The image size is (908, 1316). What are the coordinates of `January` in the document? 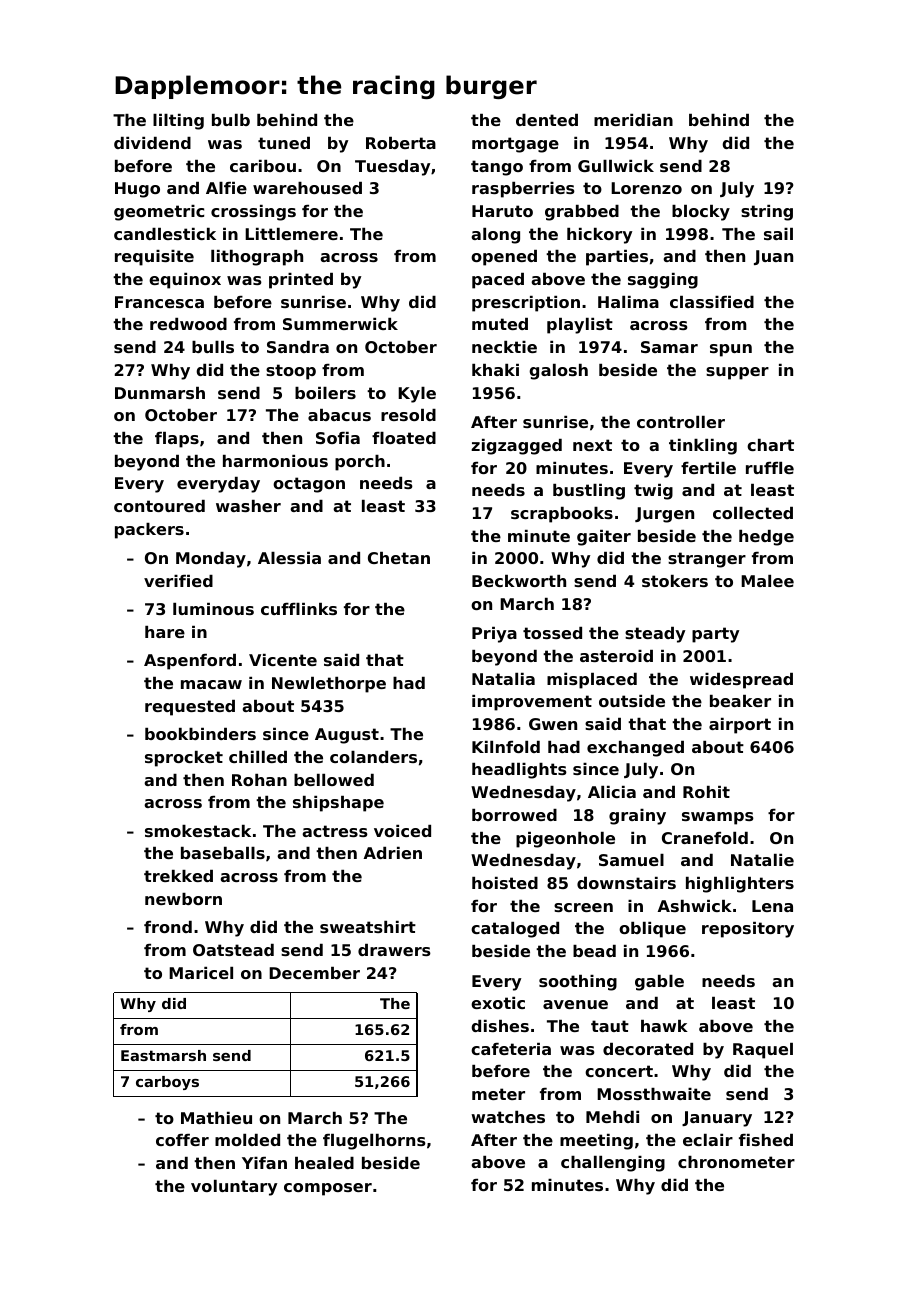 It's located at (717, 1119).
